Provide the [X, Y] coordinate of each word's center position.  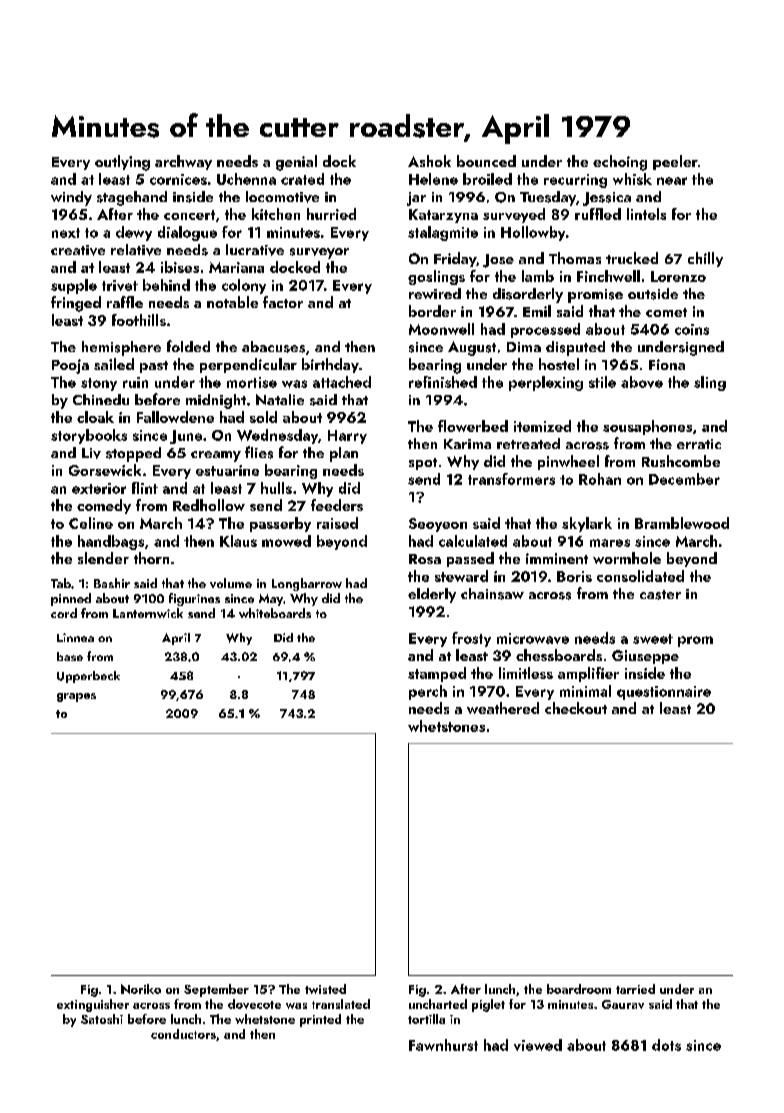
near [672, 181]
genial [296, 163]
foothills [139, 320]
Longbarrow [307, 584]
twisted [325, 989]
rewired [435, 293]
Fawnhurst [443, 1045]
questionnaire [664, 693]
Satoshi [102, 1019]
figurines [194, 599]
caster [660, 595]
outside [653, 294]
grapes [76, 697]
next [66, 233]
